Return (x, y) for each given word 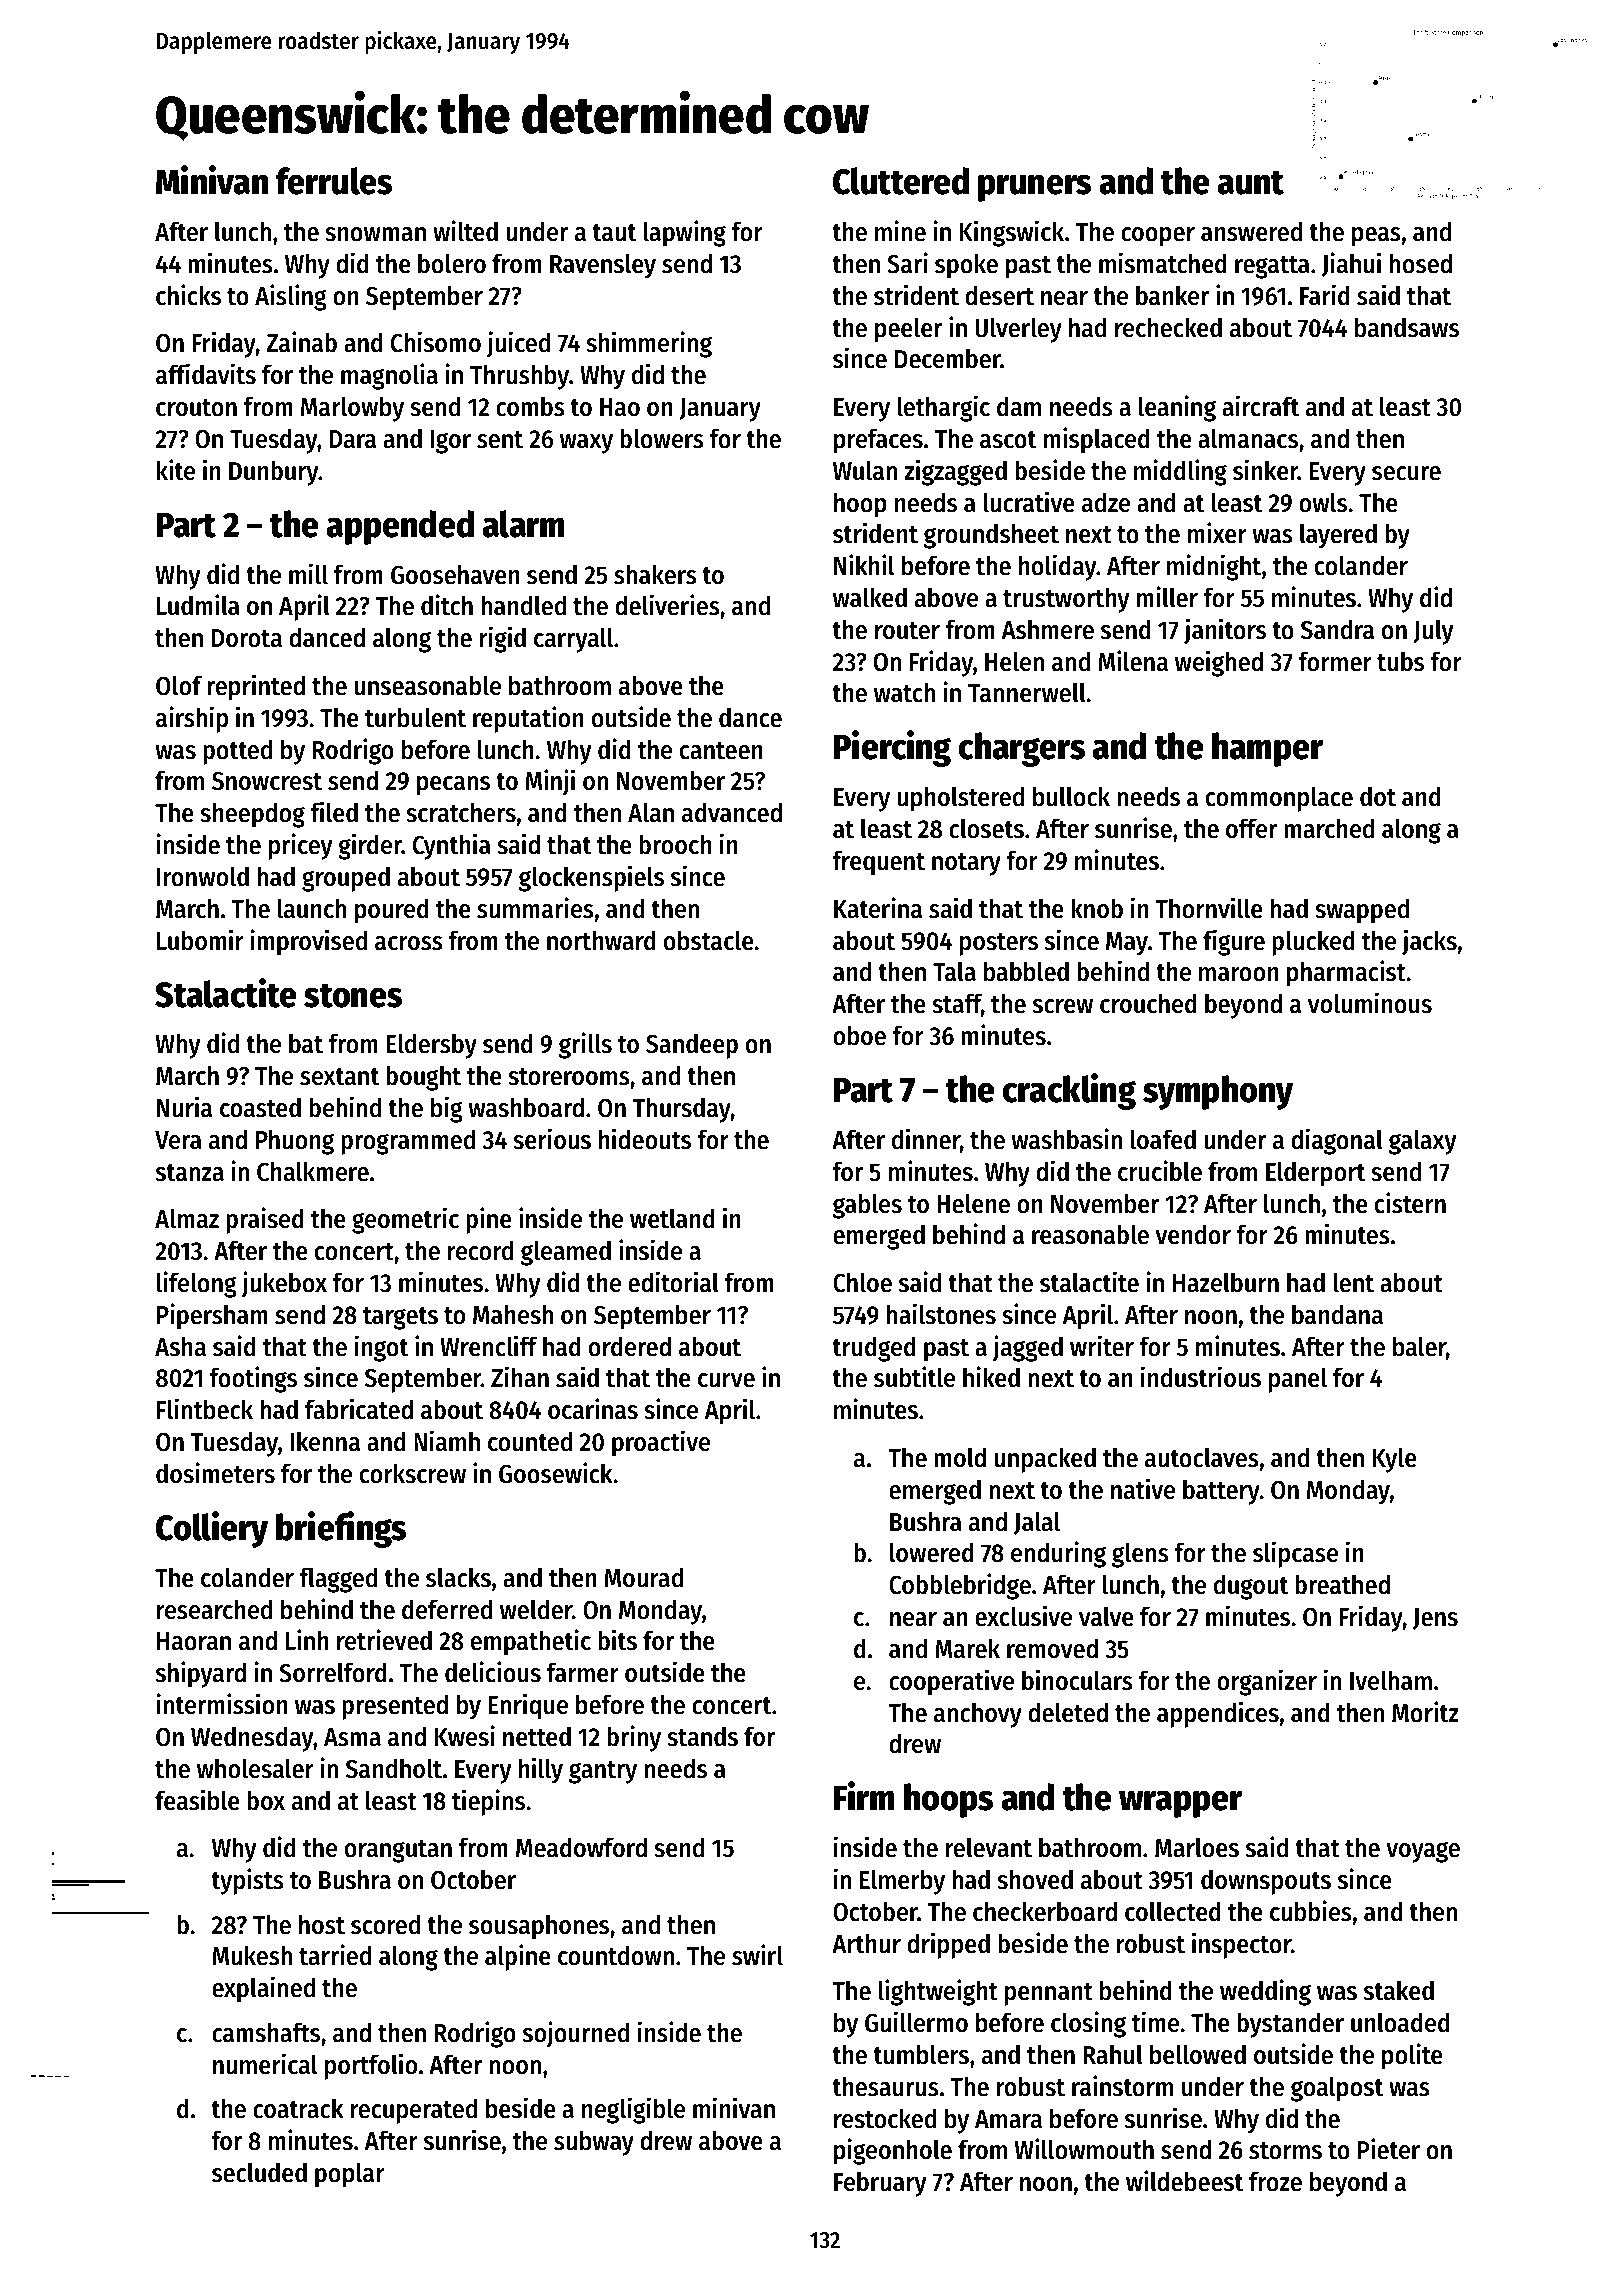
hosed (1420, 263)
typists (247, 1881)
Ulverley (1018, 330)
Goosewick (555, 1473)
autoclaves (1202, 1457)
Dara (353, 439)
